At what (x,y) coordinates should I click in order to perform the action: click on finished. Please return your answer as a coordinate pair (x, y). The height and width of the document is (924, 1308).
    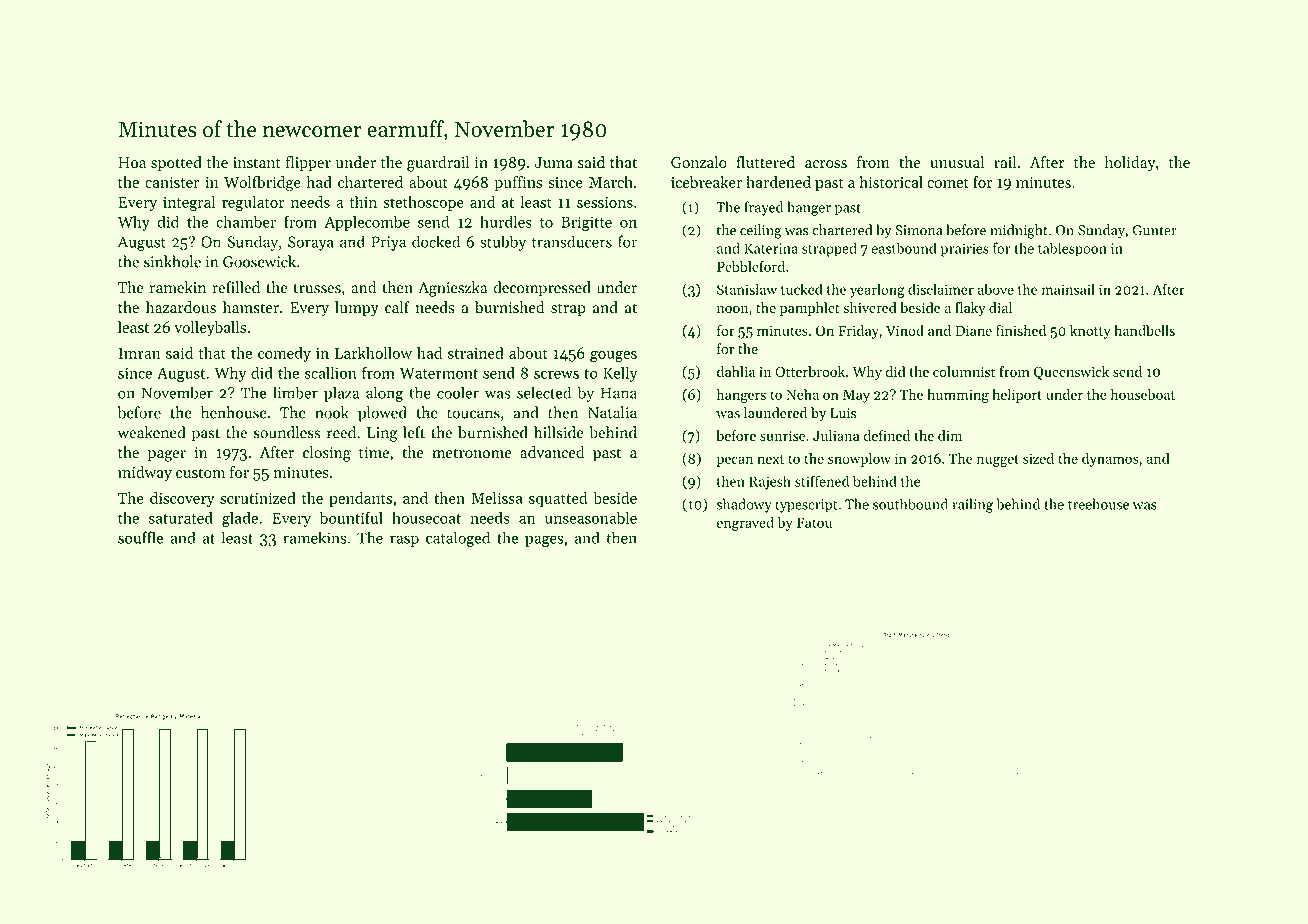
    Looking at the image, I should click on (1021, 330).
